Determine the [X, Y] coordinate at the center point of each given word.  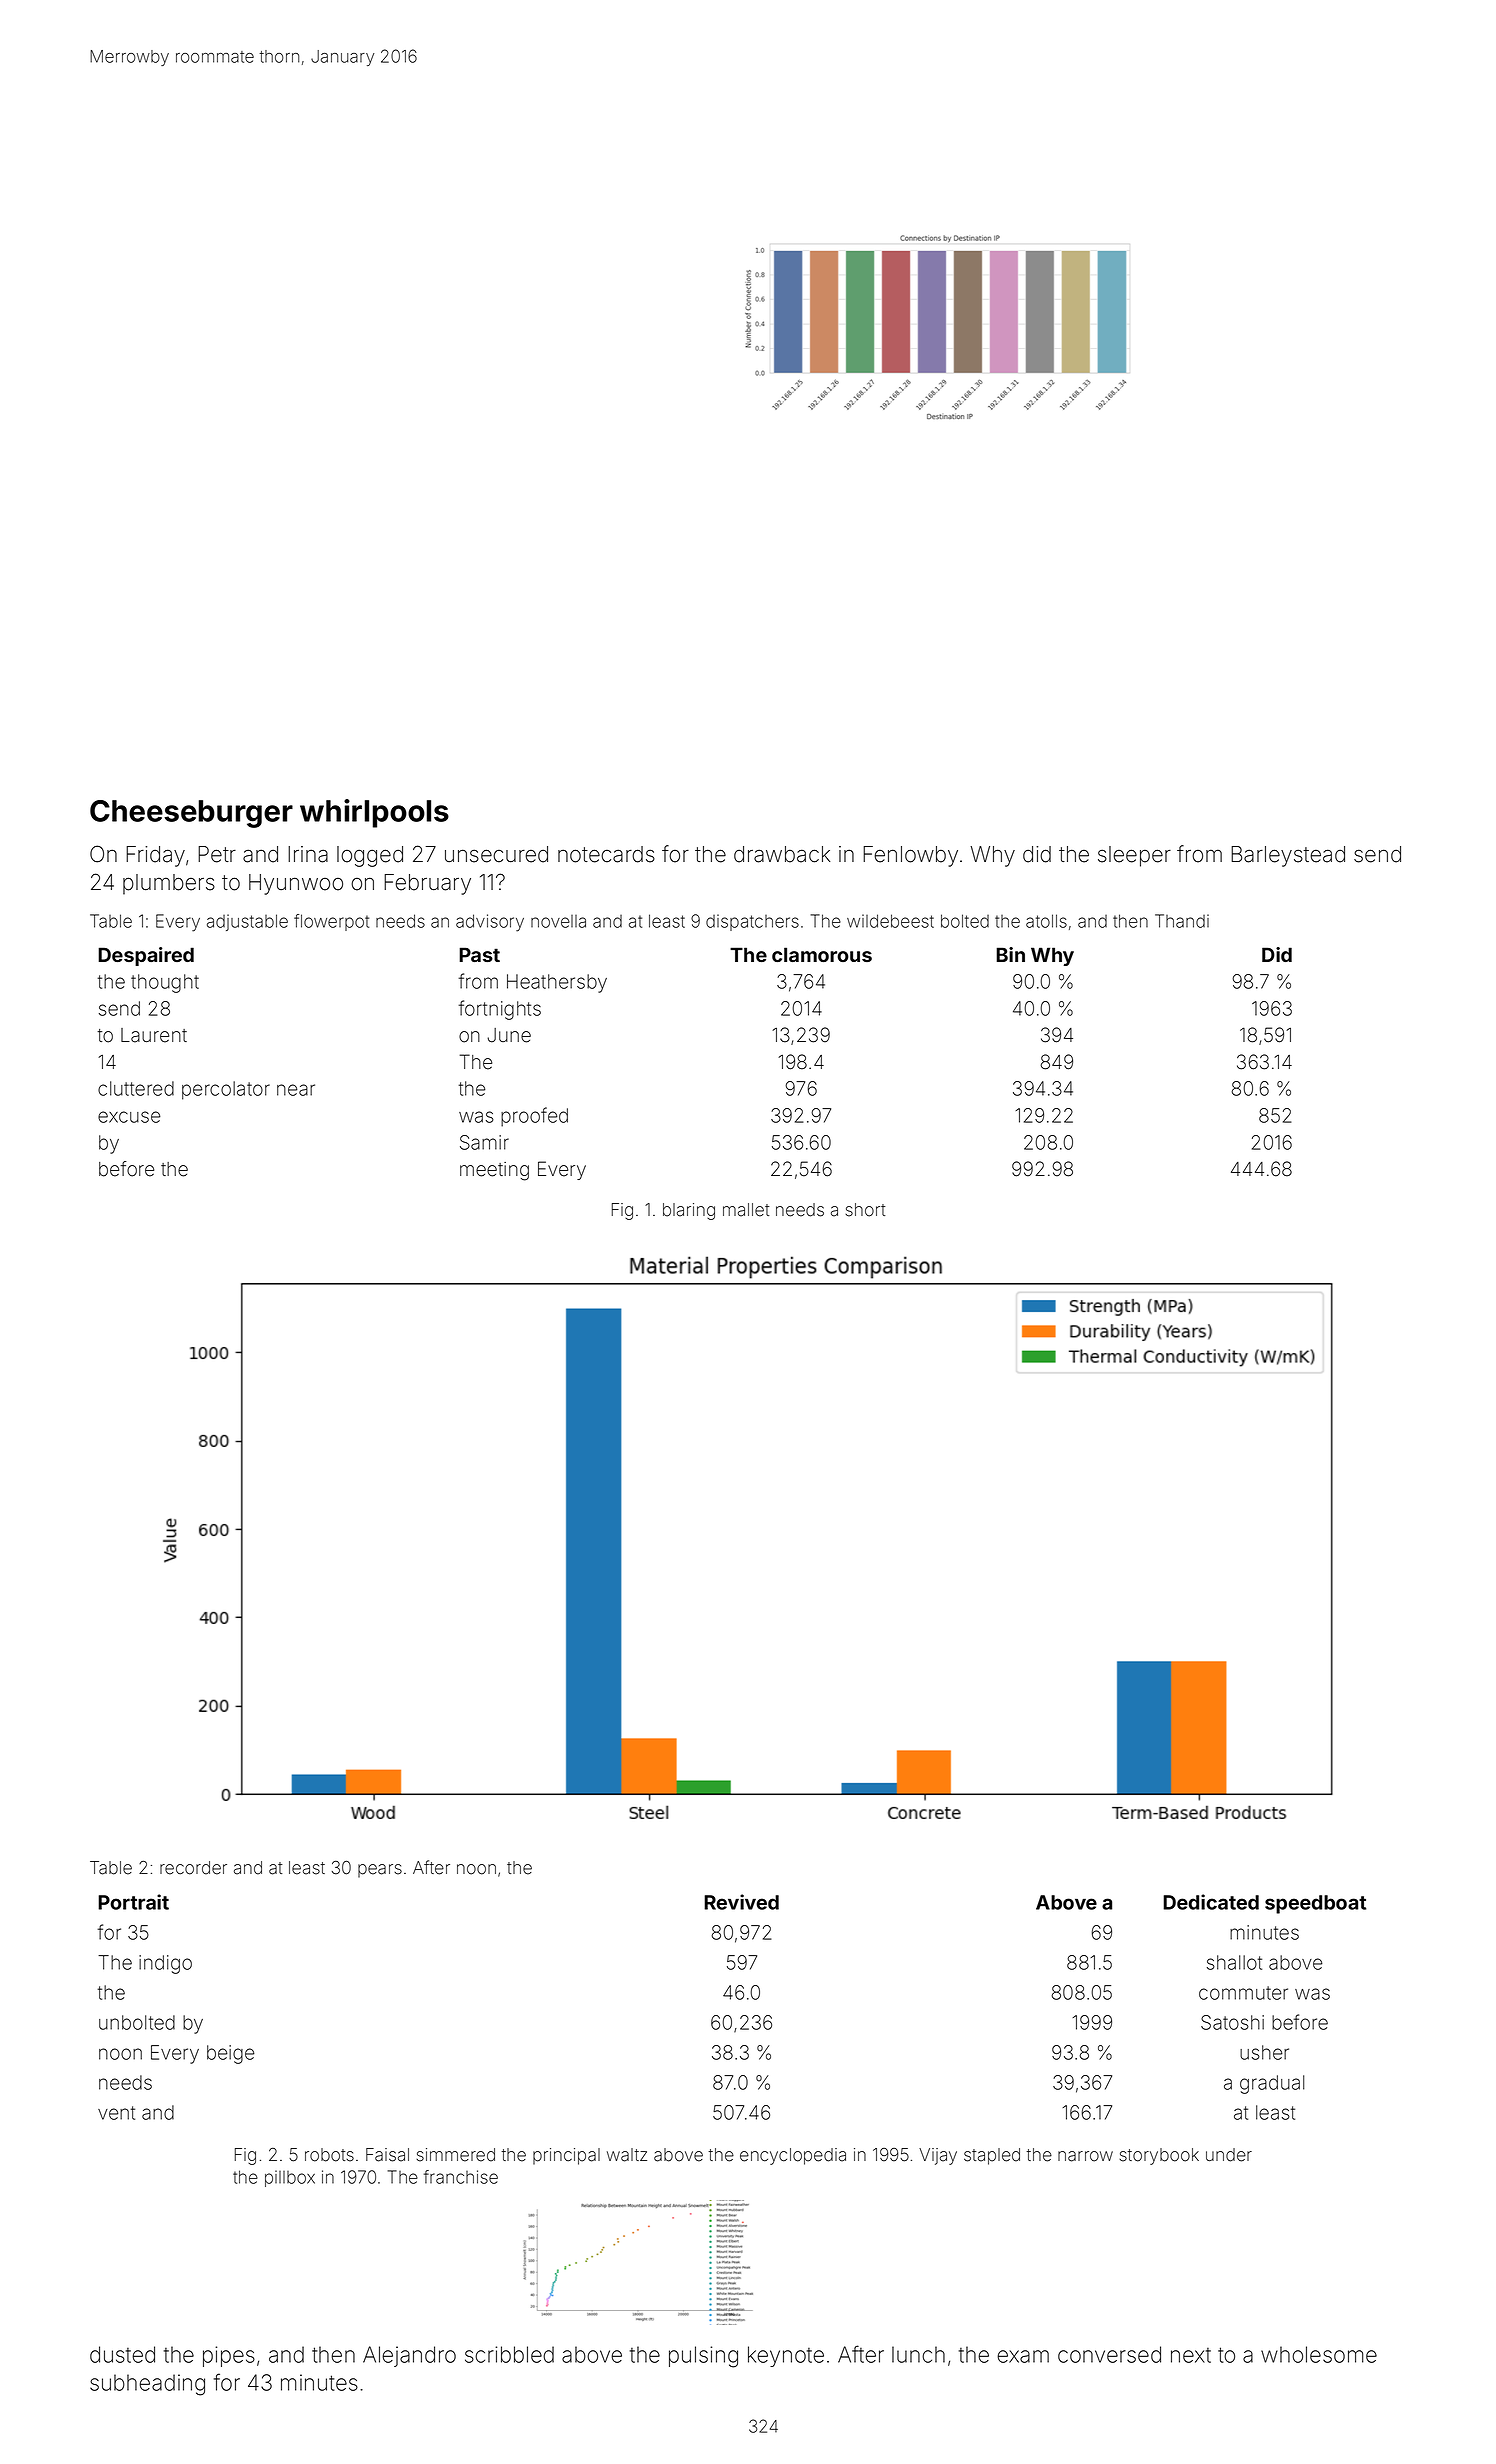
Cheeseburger [191, 814]
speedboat [1315, 1904]
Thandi [1182, 921]
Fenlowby [910, 856]
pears [380, 1871]
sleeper [1134, 856]
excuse [129, 1117]
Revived [741, 1902]
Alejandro [409, 2356]
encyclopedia [793, 2156]
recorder [193, 1868]
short [865, 1210]
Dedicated [1211, 1902]
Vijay [938, 2156]
